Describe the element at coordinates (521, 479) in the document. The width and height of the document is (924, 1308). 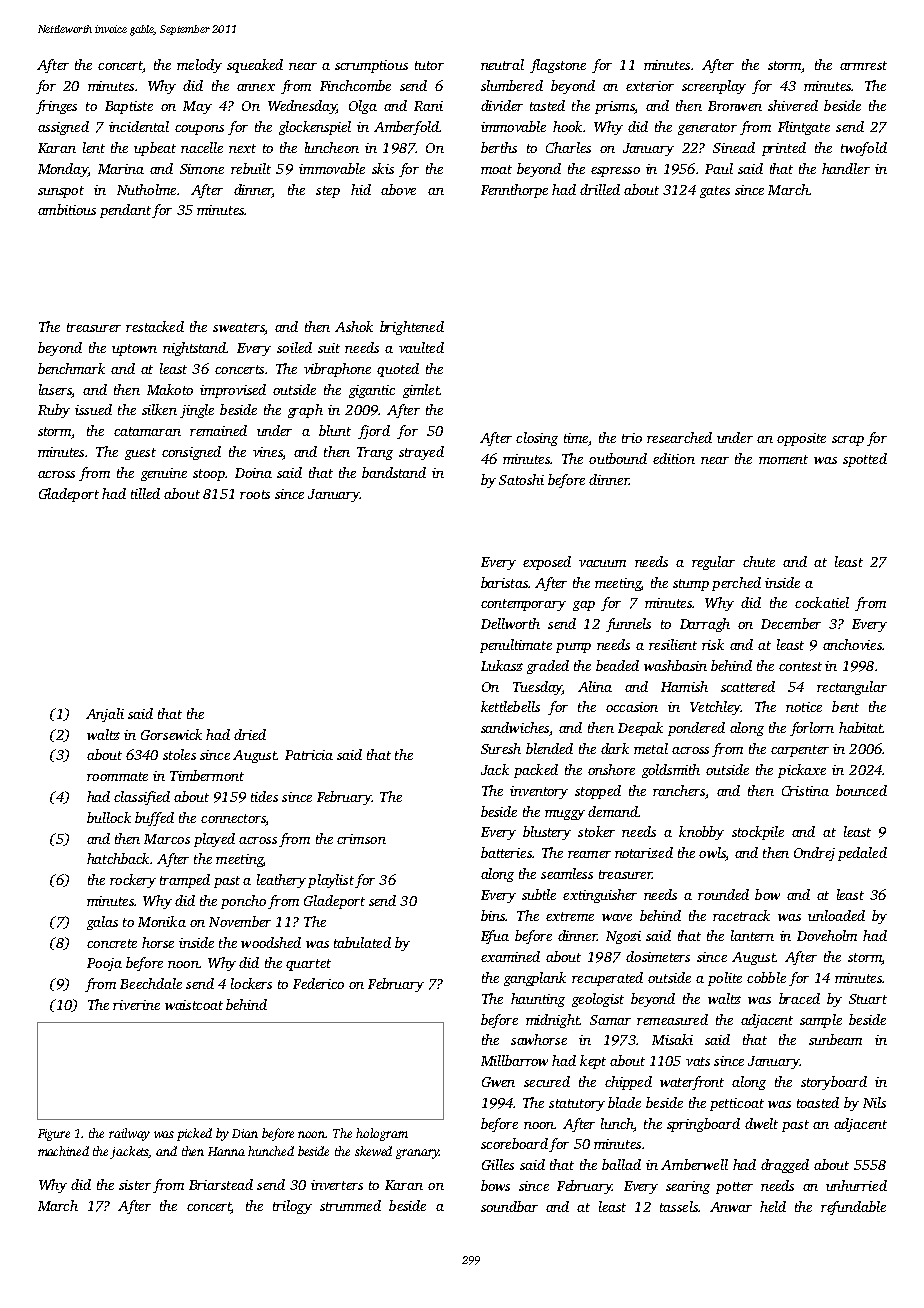
I see `Satoshi` at that location.
